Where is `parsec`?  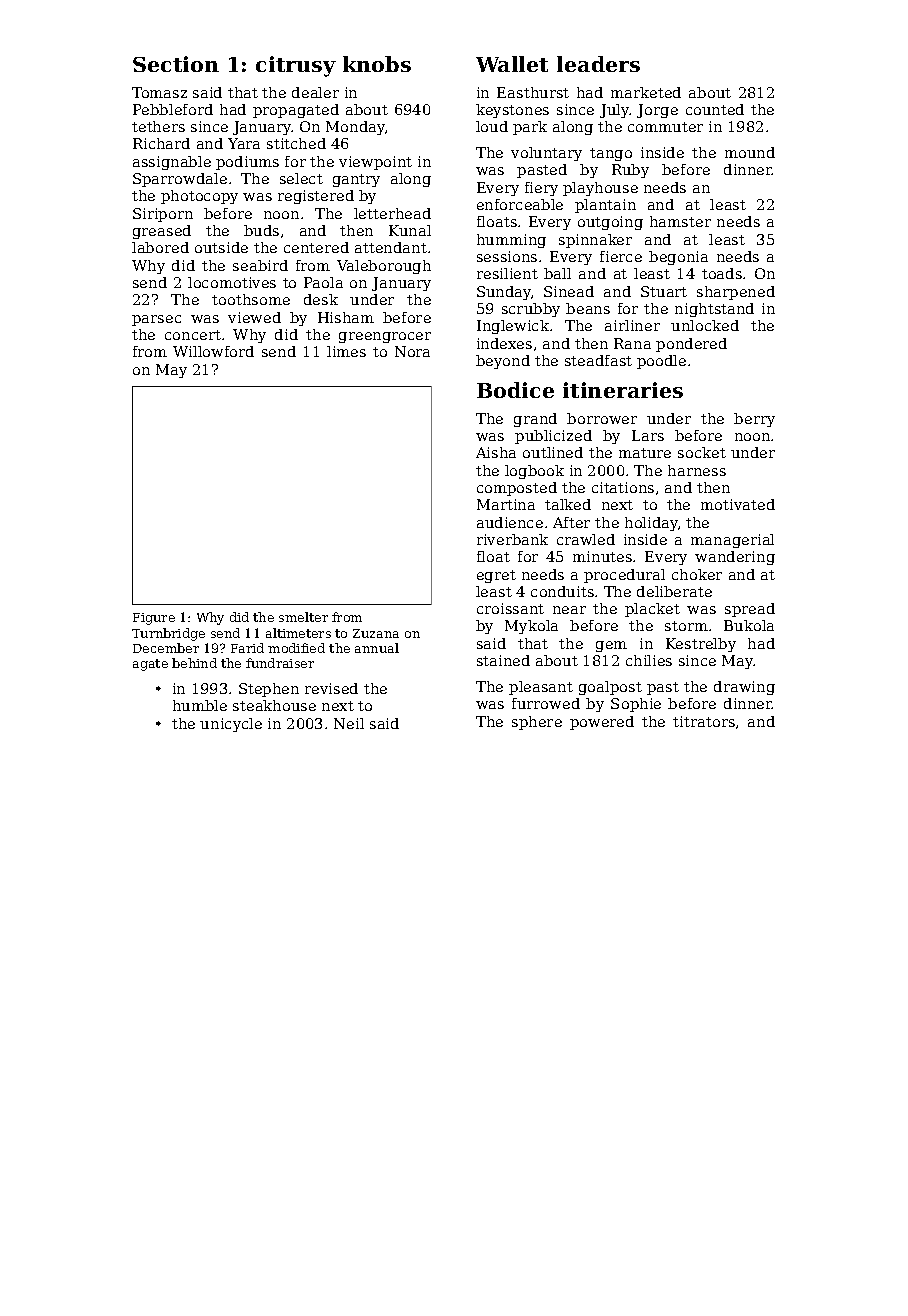 parsec is located at coordinates (156, 320).
